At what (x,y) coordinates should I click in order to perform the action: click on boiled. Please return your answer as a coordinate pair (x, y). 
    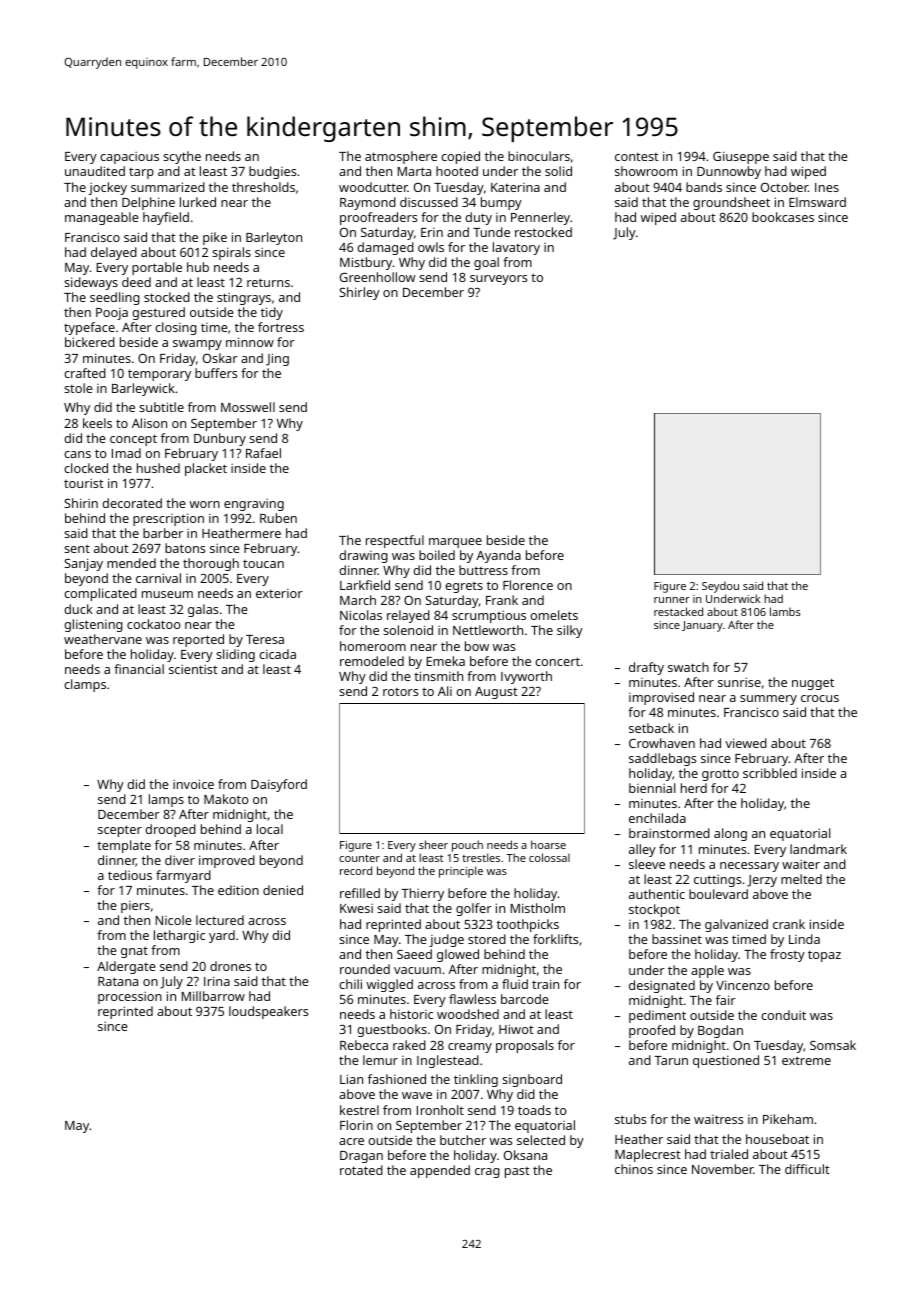
    Looking at the image, I should click on (437, 555).
